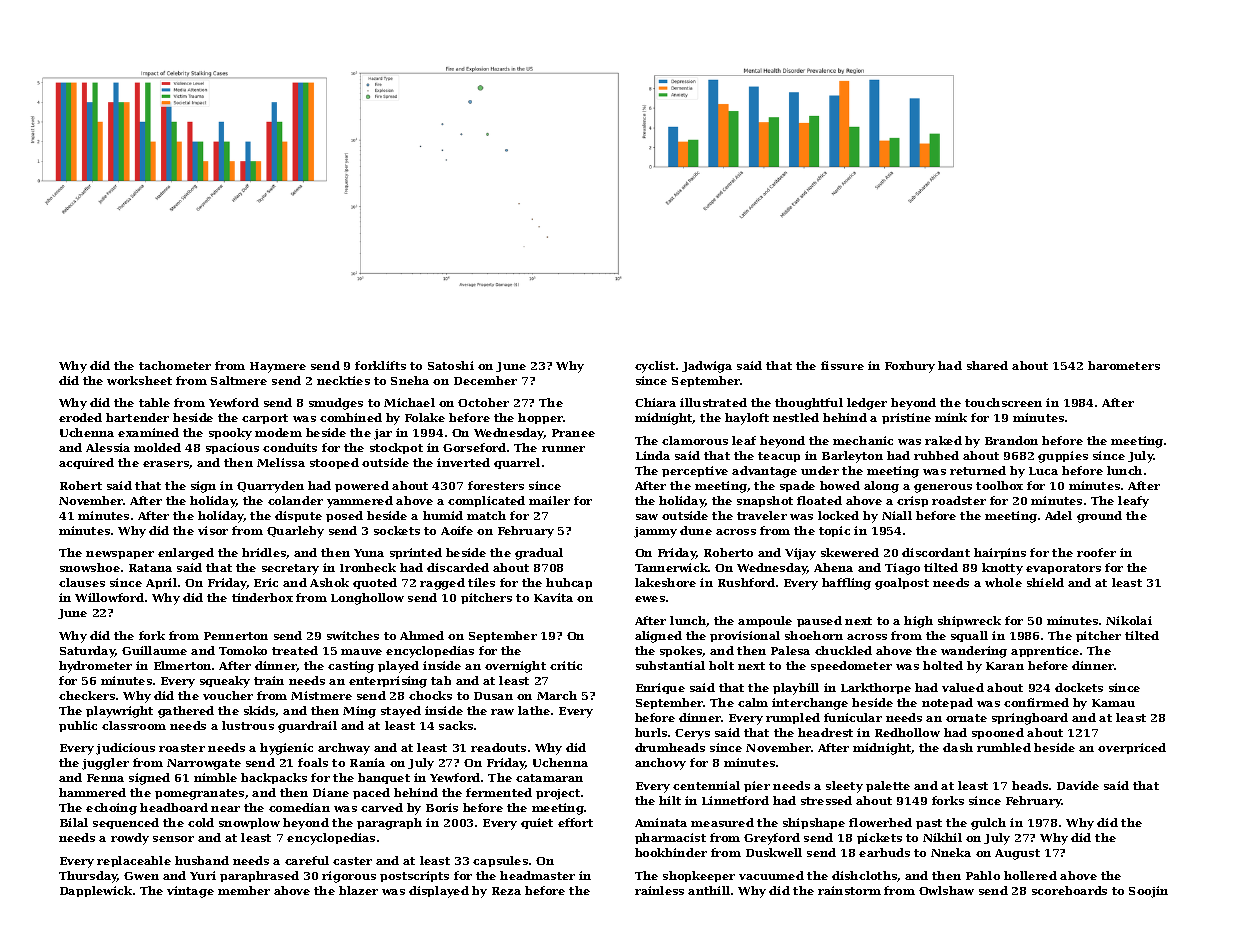  What do you see at coordinates (534, 710) in the screenshot?
I see `lathe` at bounding box center [534, 710].
